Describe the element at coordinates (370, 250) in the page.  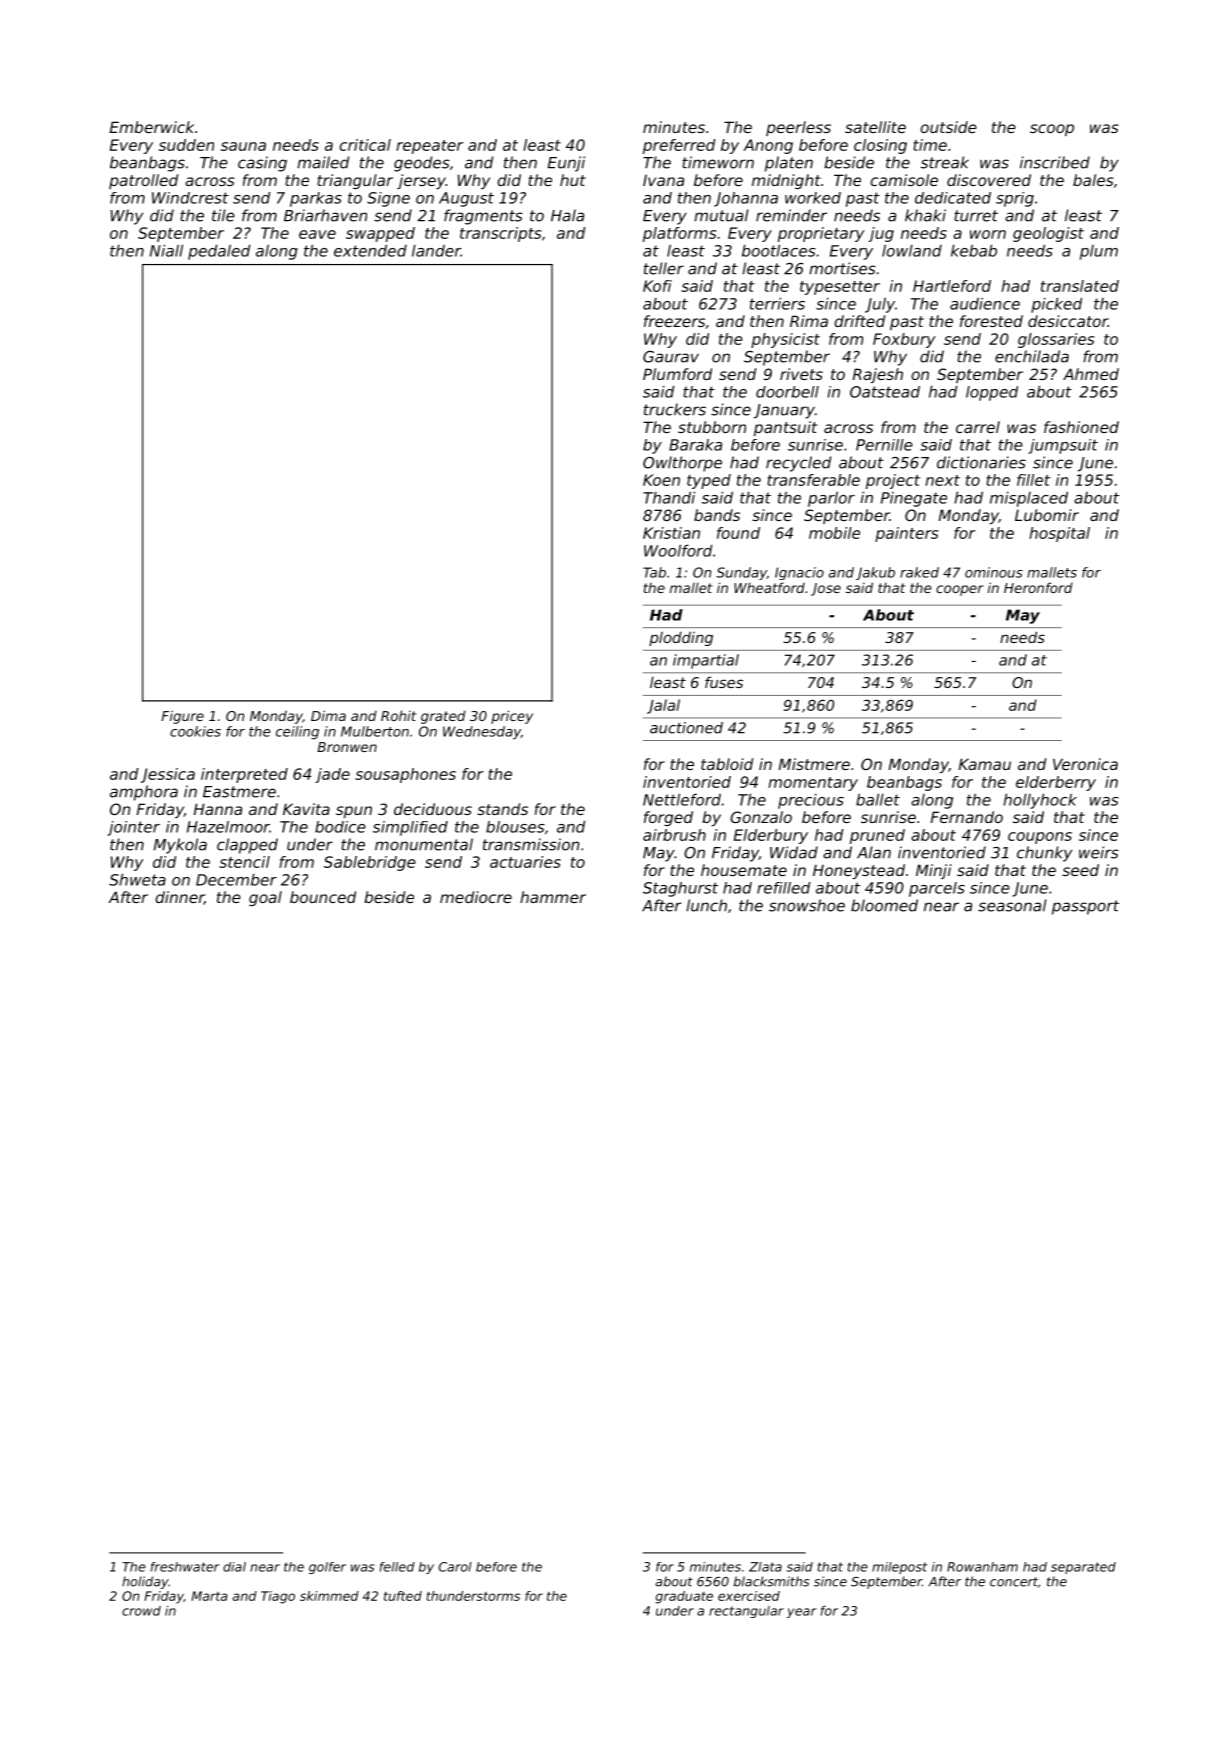
I see `extended` at that location.
